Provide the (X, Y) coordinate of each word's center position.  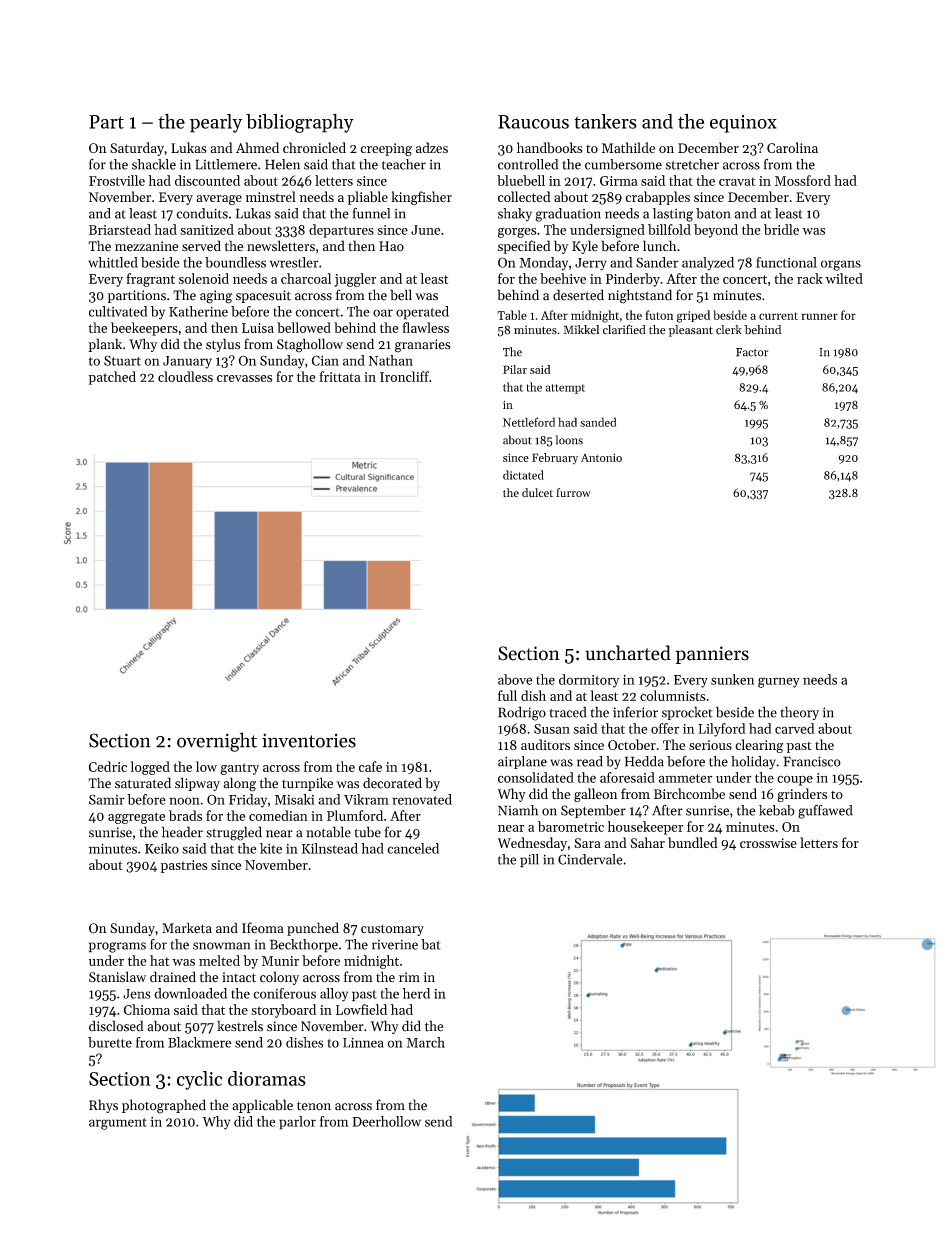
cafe (370, 766)
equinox (743, 124)
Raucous (533, 122)
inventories (309, 740)
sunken (732, 679)
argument (118, 1124)
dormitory (589, 681)
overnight (217, 742)
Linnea (363, 1043)
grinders (802, 795)
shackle (154, 164)
